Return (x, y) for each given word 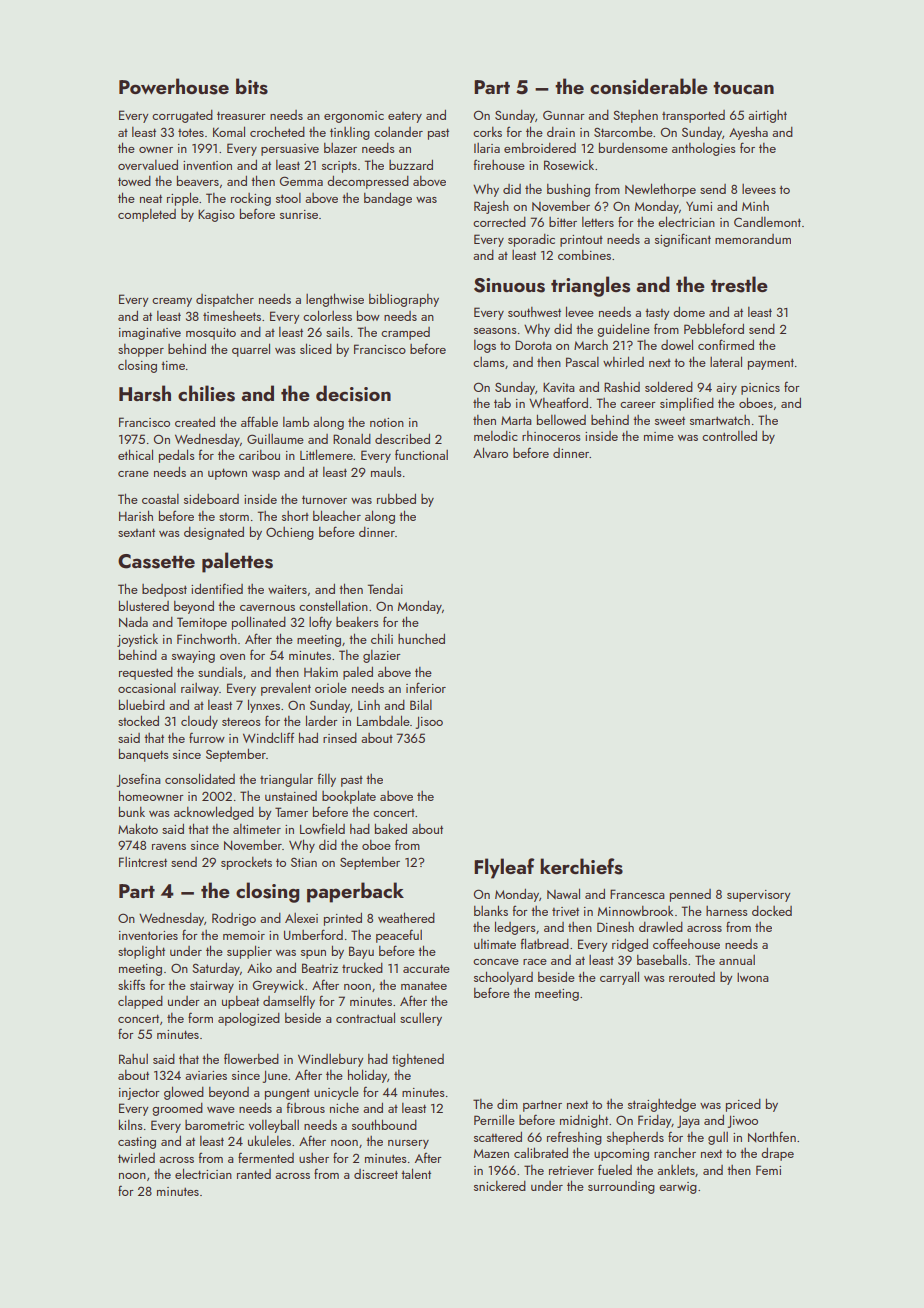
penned (690, 895)
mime (659, 436)
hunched (421, 639)
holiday (367, 1076)
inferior (426, 687)
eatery (405, 117)
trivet (565, 911)
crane (133, 474)
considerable (649, 86)
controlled (729, 436)
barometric (214, 1125)
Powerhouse (174, 86)
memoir (244, 935)
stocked (138, 720)
